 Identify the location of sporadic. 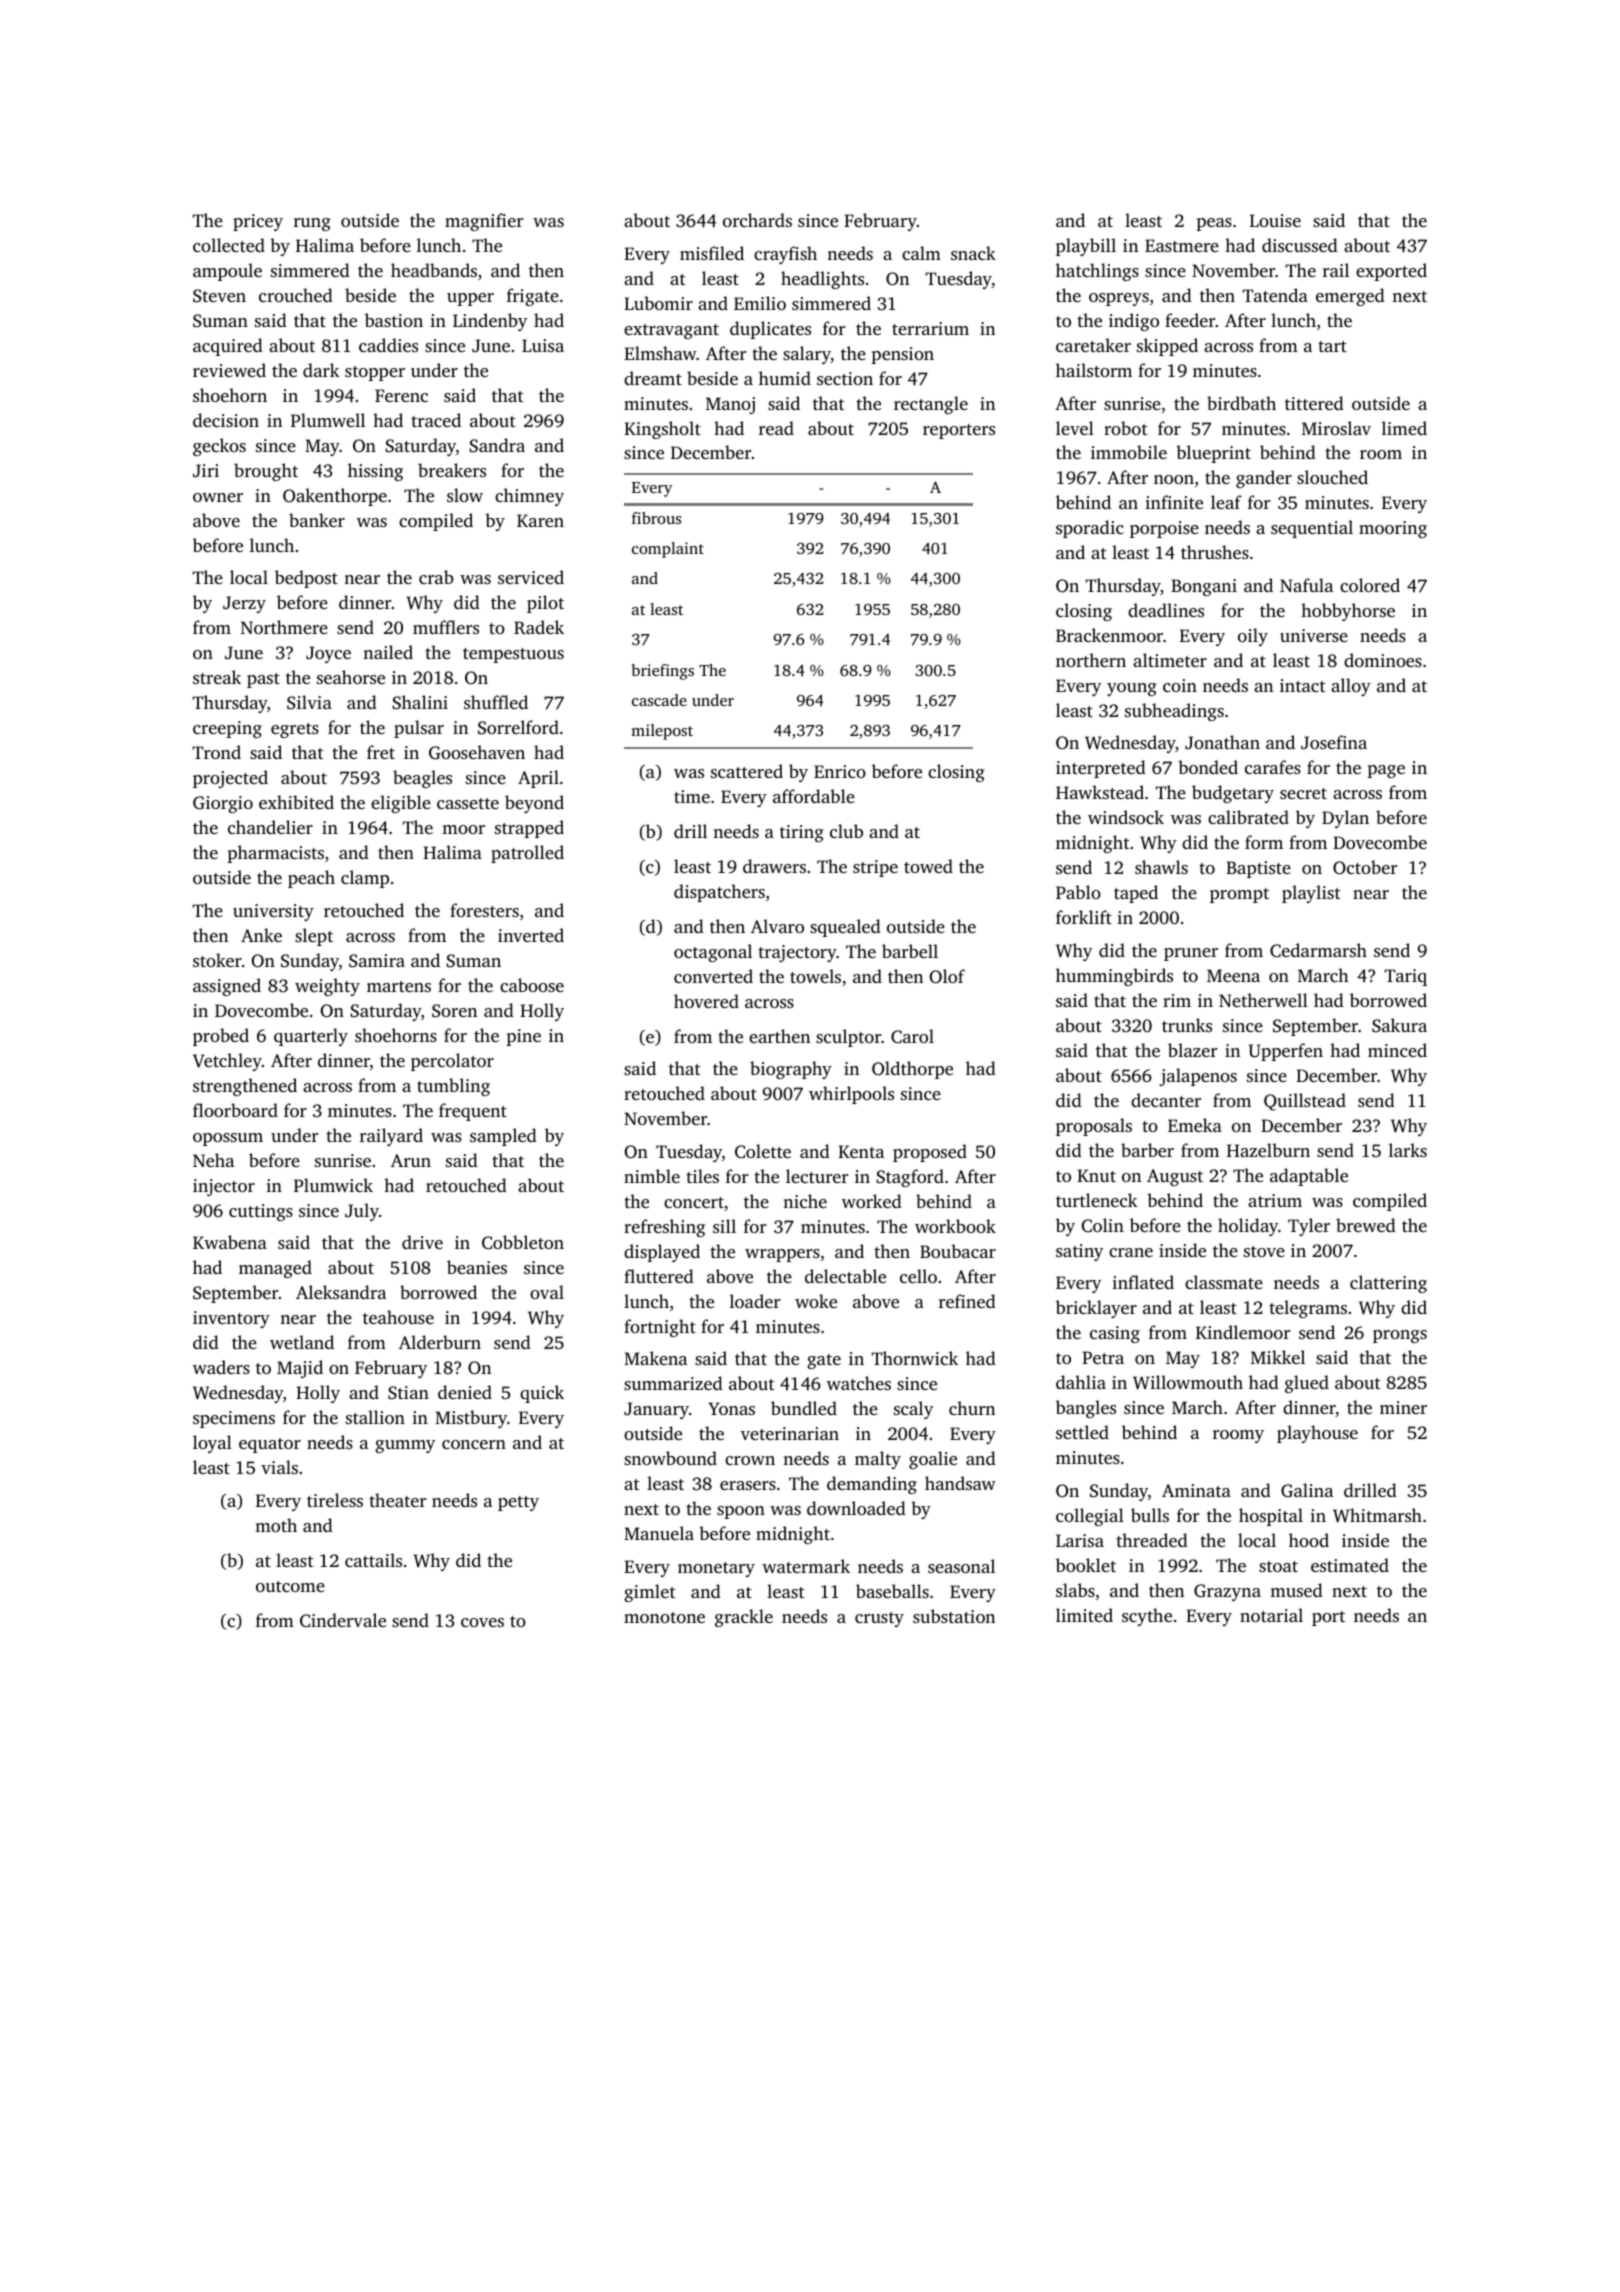
(1090, 529).
